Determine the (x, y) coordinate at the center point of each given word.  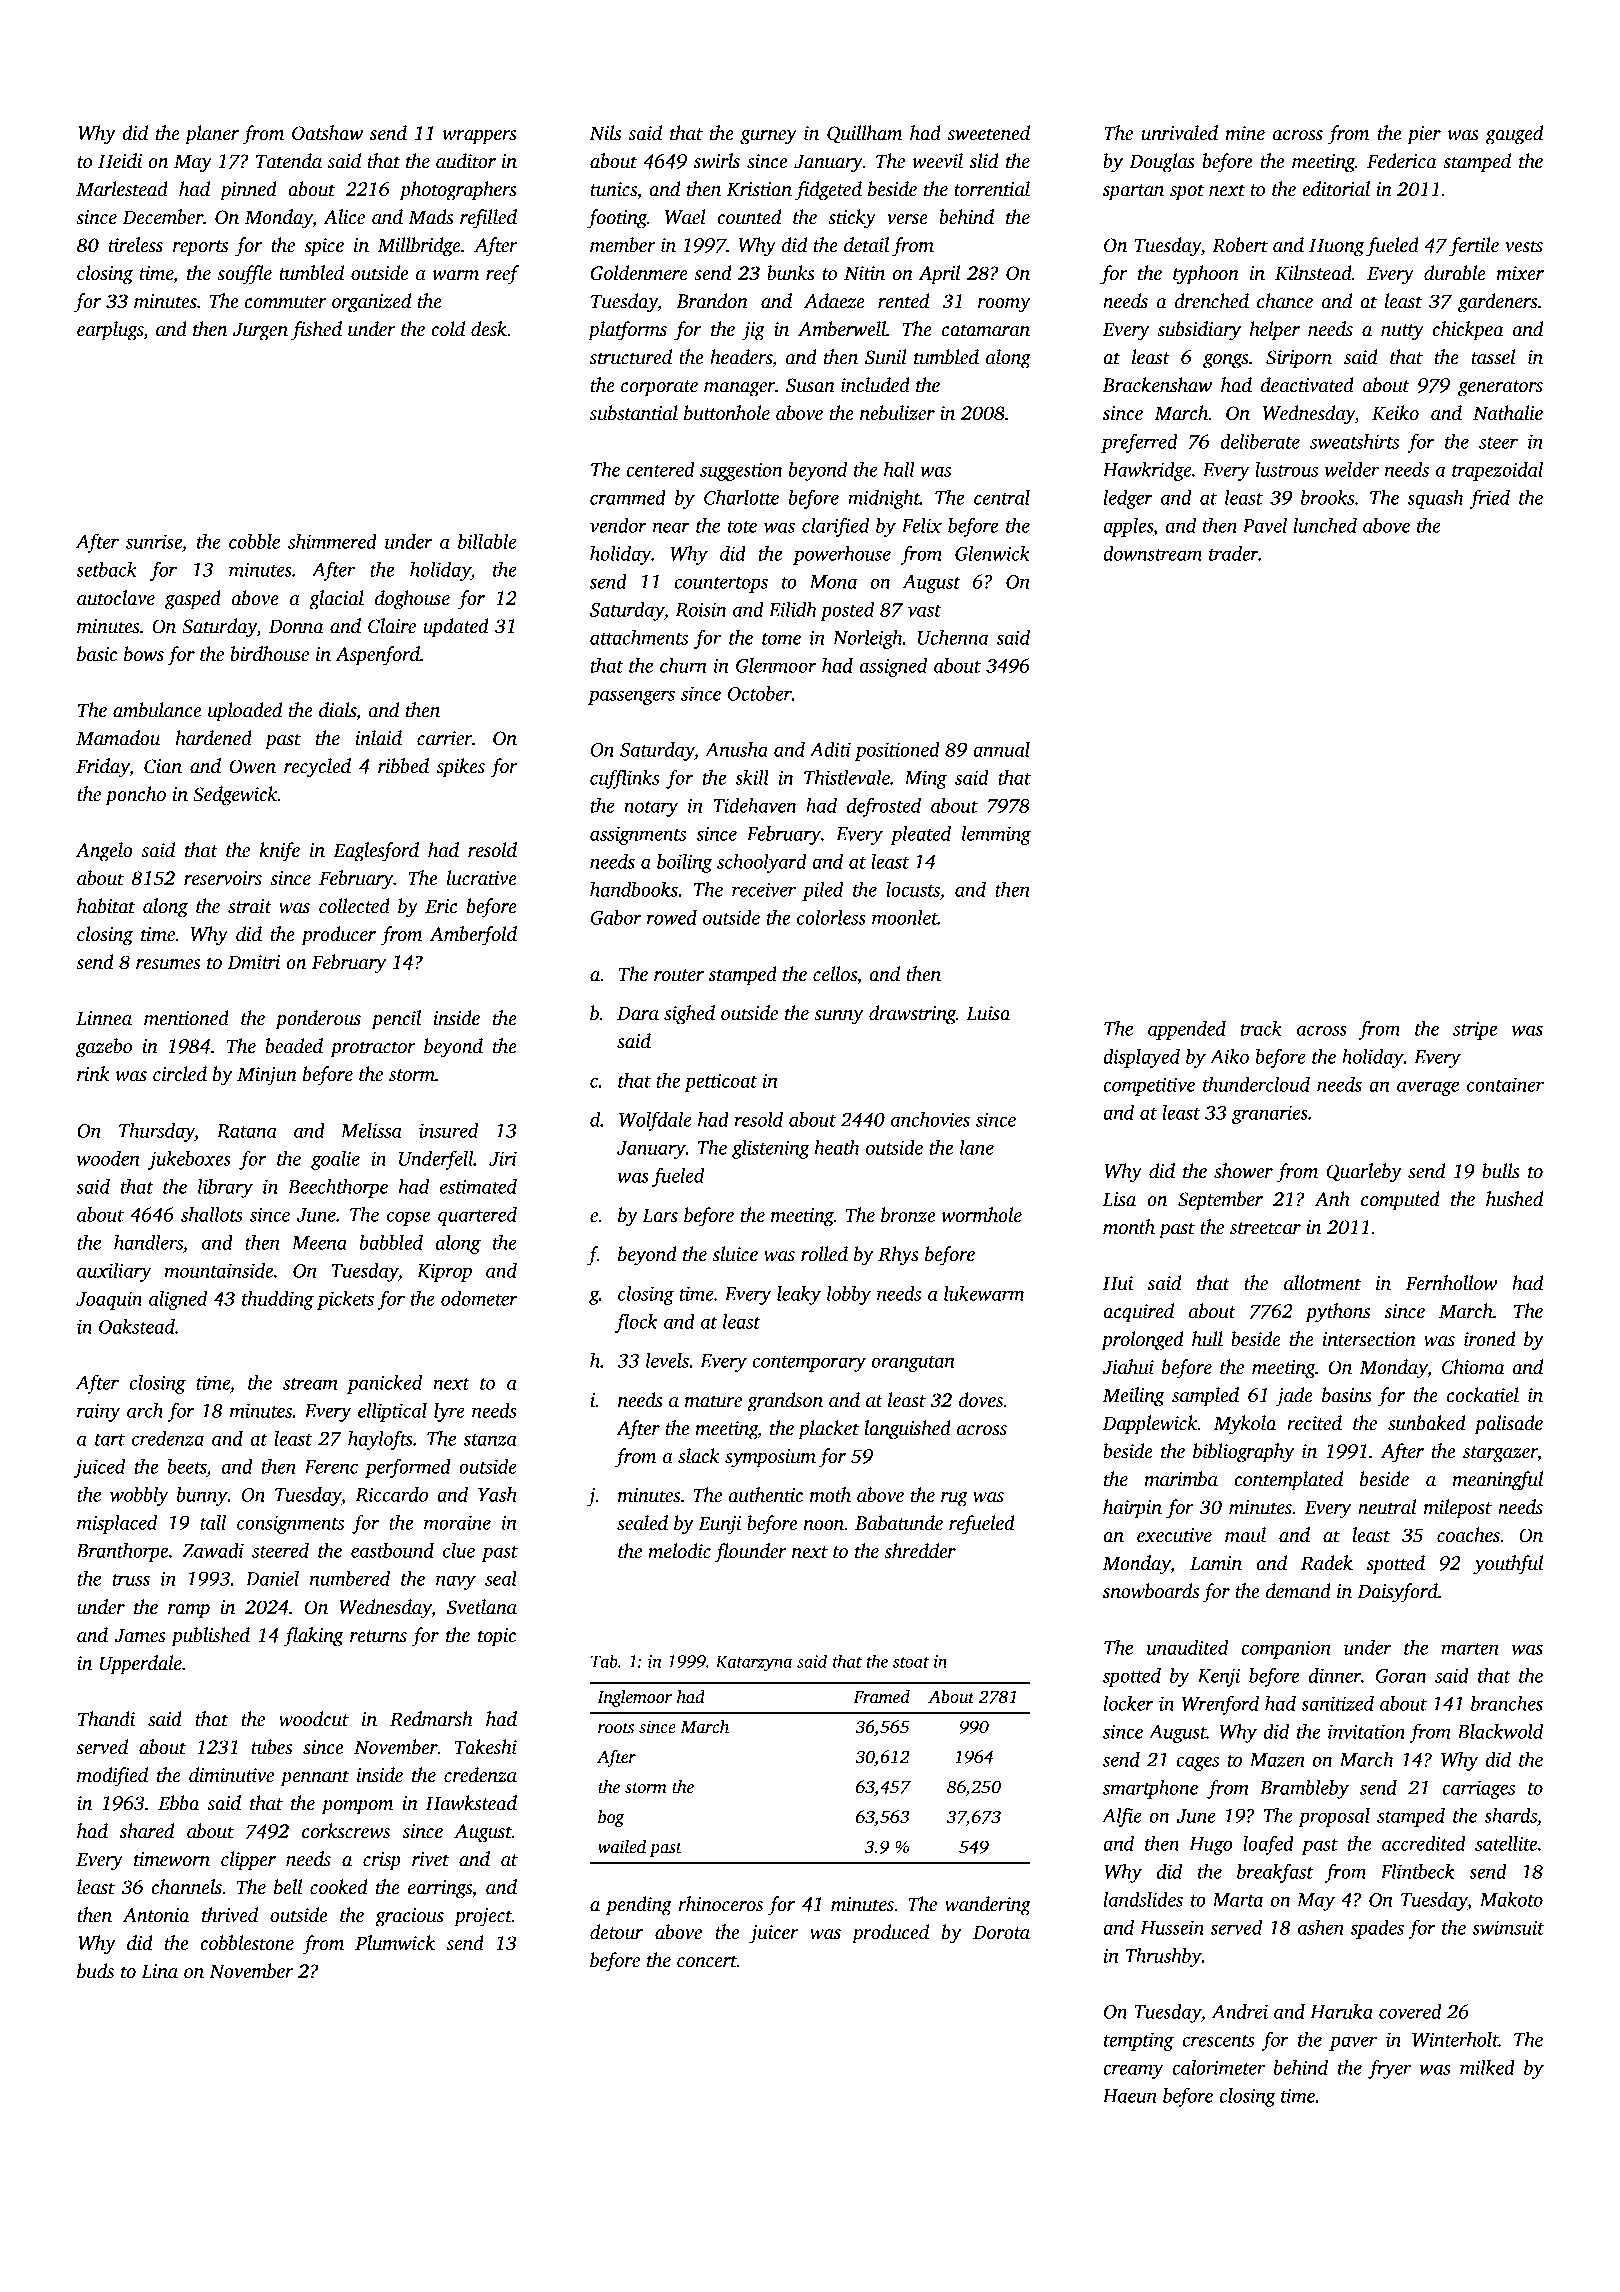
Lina (159, 1971)
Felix (922, 525)
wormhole (981, 1215)
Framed (881, 1697)
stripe (1475, 1030)
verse (907, 219)
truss (131, 1580)
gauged (1514, 135)
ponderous (318, 1020)
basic (97, 654)
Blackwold (1500, 1731)
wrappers (480, 137)
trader (1234, 553)
